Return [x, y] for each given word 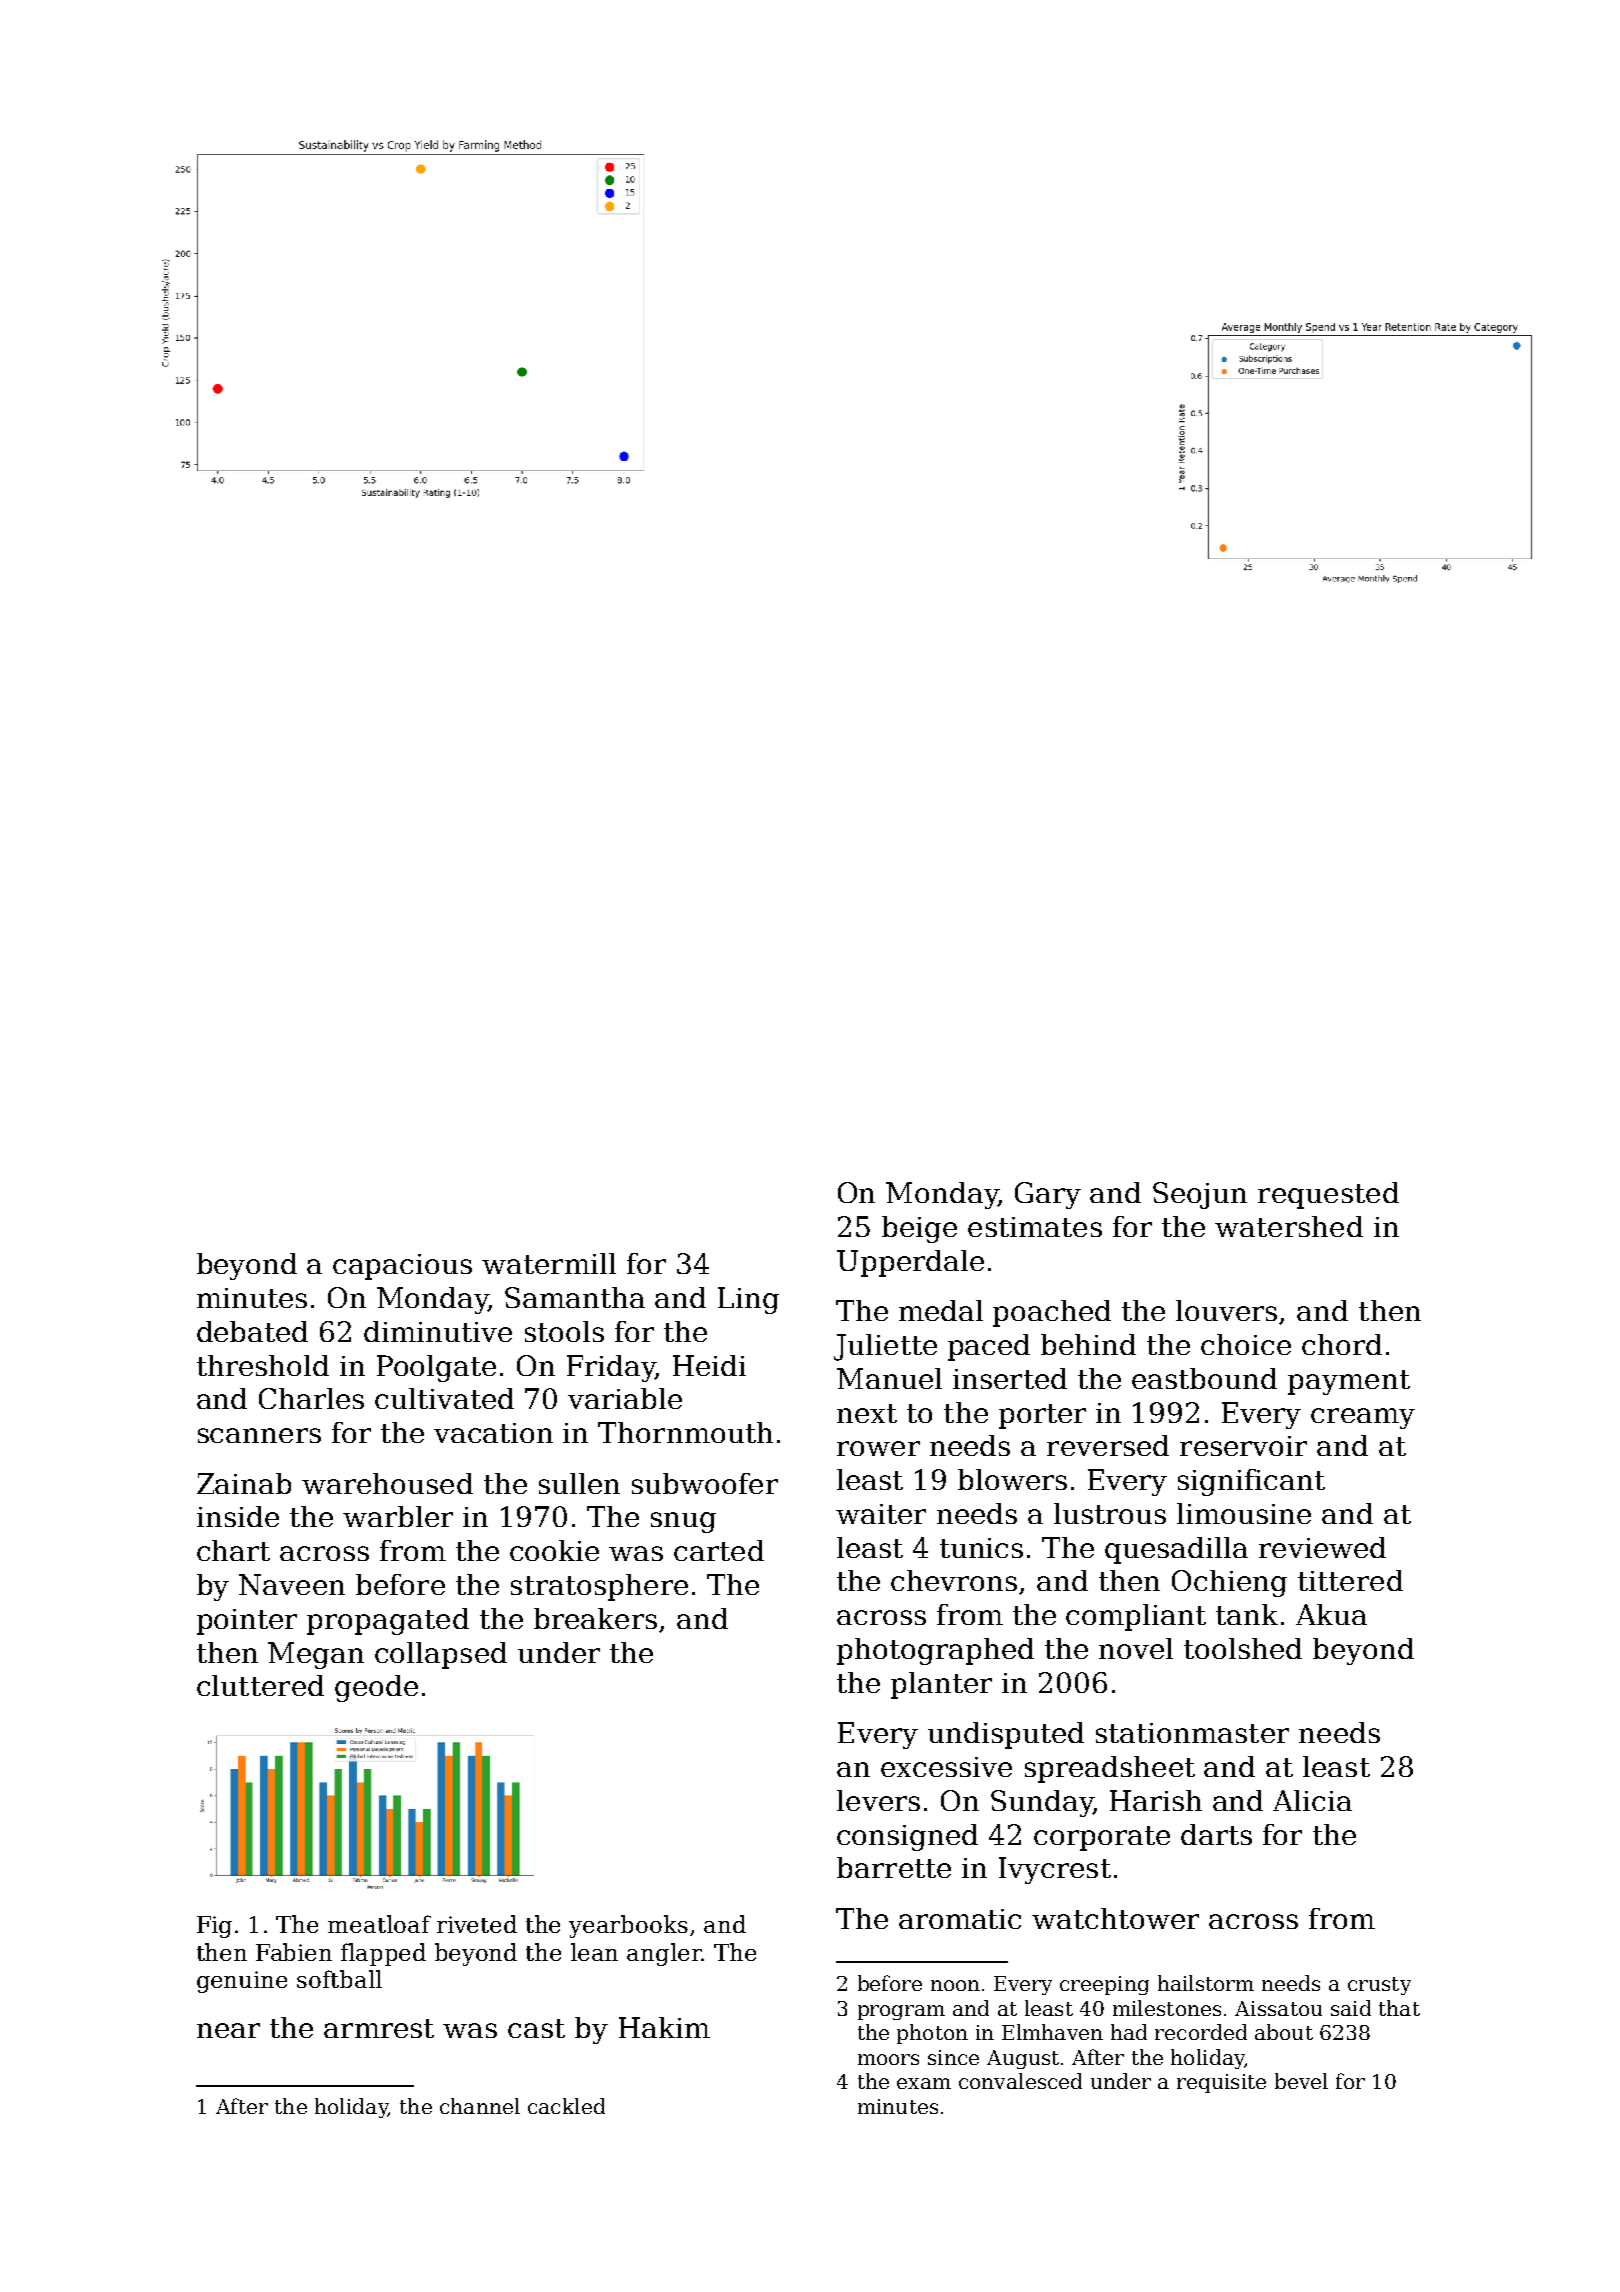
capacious [402, 1267]
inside [238, 1516]
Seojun [1200, 1195]
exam [924, 2083]
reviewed [1322, 1547]
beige [919, 1229]
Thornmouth [685, 1432]
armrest [379, 2028]
